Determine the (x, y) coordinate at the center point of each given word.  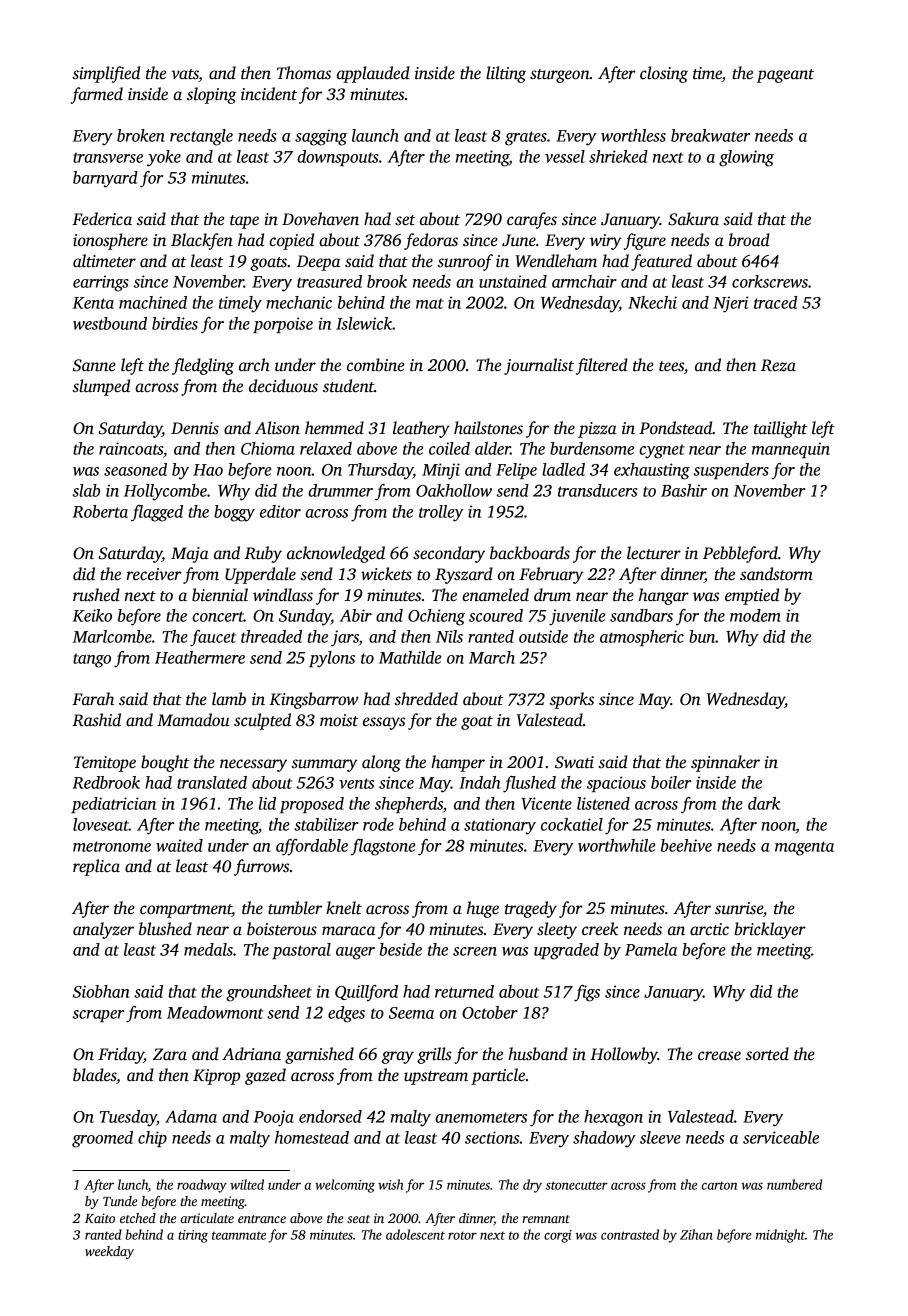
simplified (106, 74)
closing (664, 74)
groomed (102, 1139)
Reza (778, 365)
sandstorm (776, 574)
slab (86, 490)
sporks (572, 700)
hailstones (488, 428)
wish (390, 1184)
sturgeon (560, 76)
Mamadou (193, 720)
